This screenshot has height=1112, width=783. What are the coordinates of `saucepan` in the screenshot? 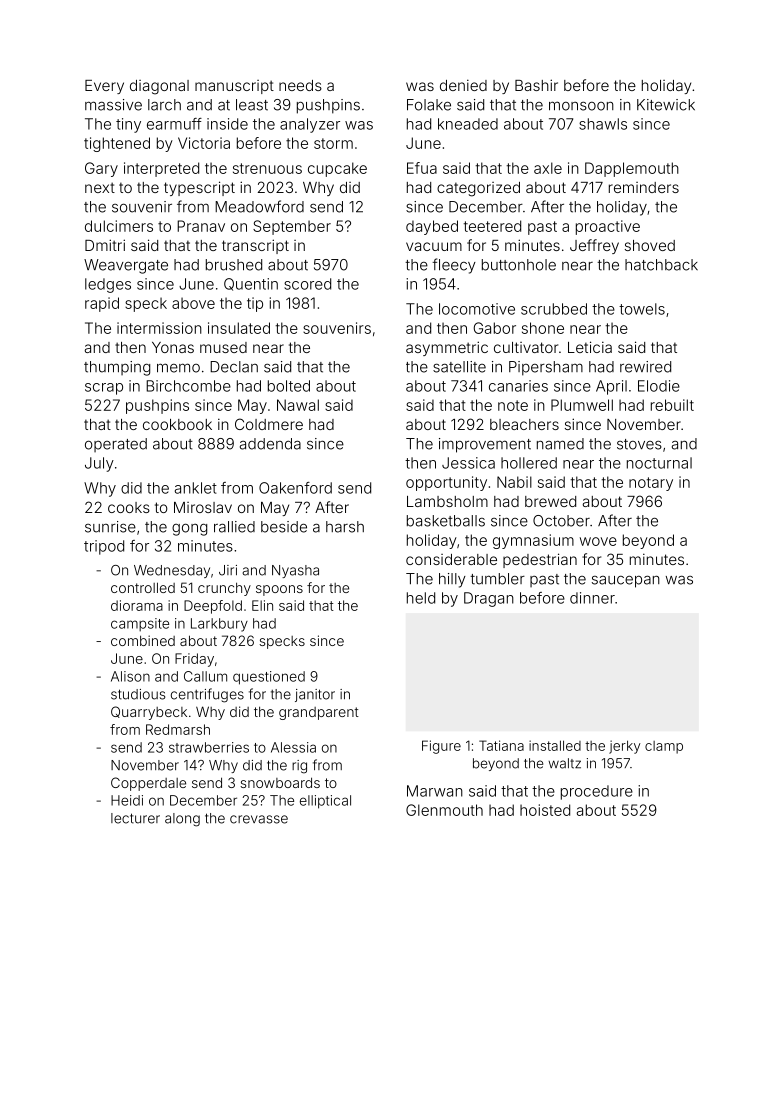 It's located at (626, 581).
